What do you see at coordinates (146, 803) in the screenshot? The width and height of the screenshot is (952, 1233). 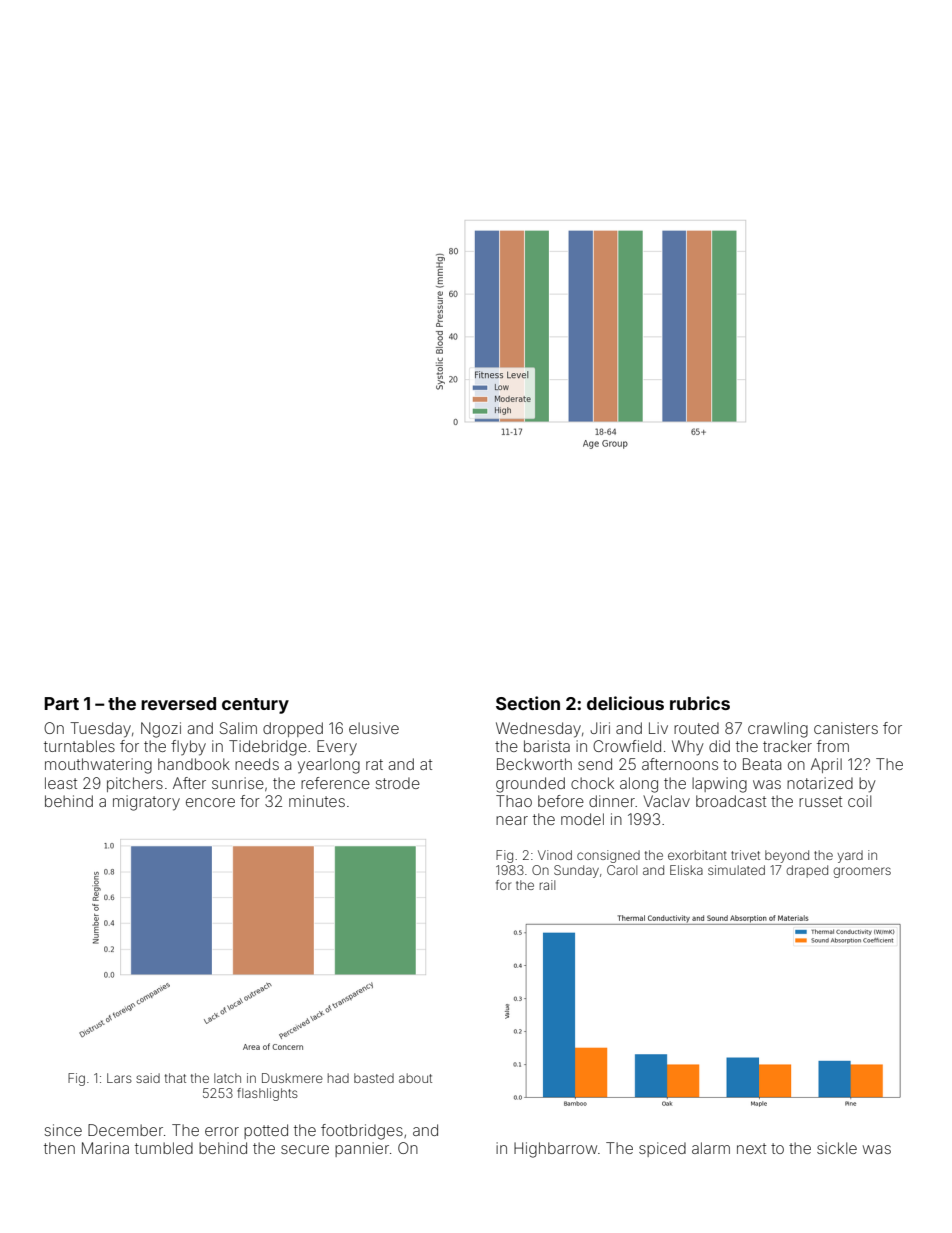 I see `migratory` at bounding box center [146, 803].
